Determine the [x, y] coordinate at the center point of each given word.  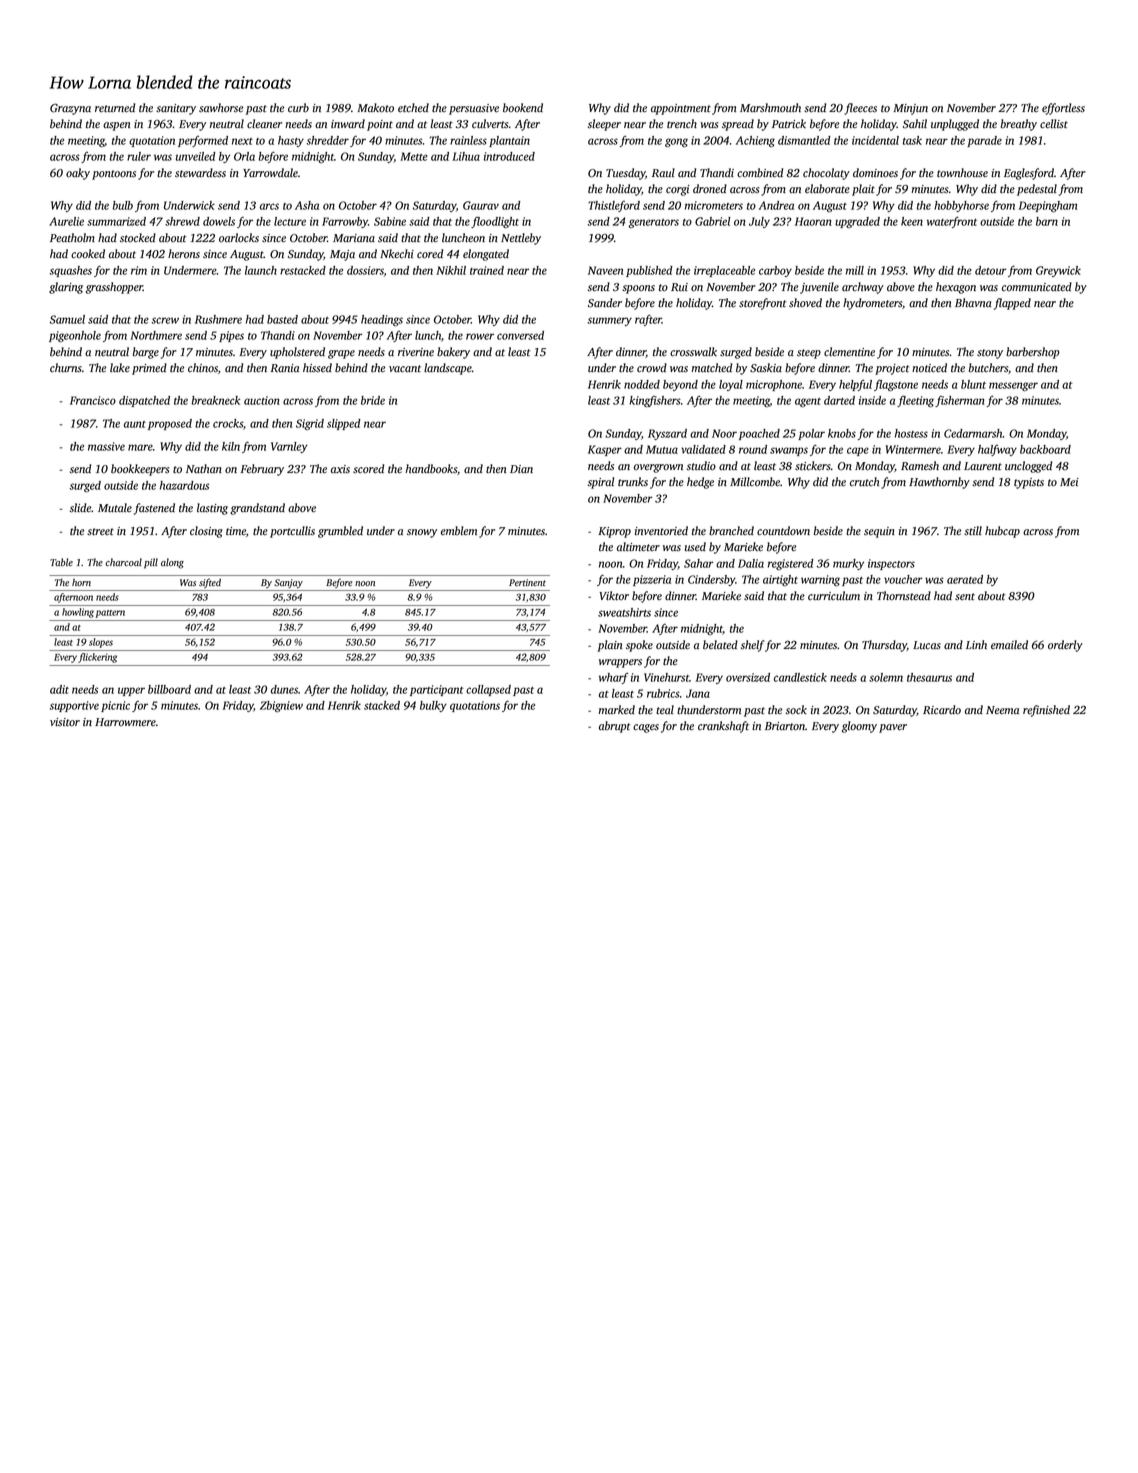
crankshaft [723, 727]
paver [893, 728]
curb [298, 108]
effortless [1063, 109]
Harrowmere [125, 722]
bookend [523, 108]
